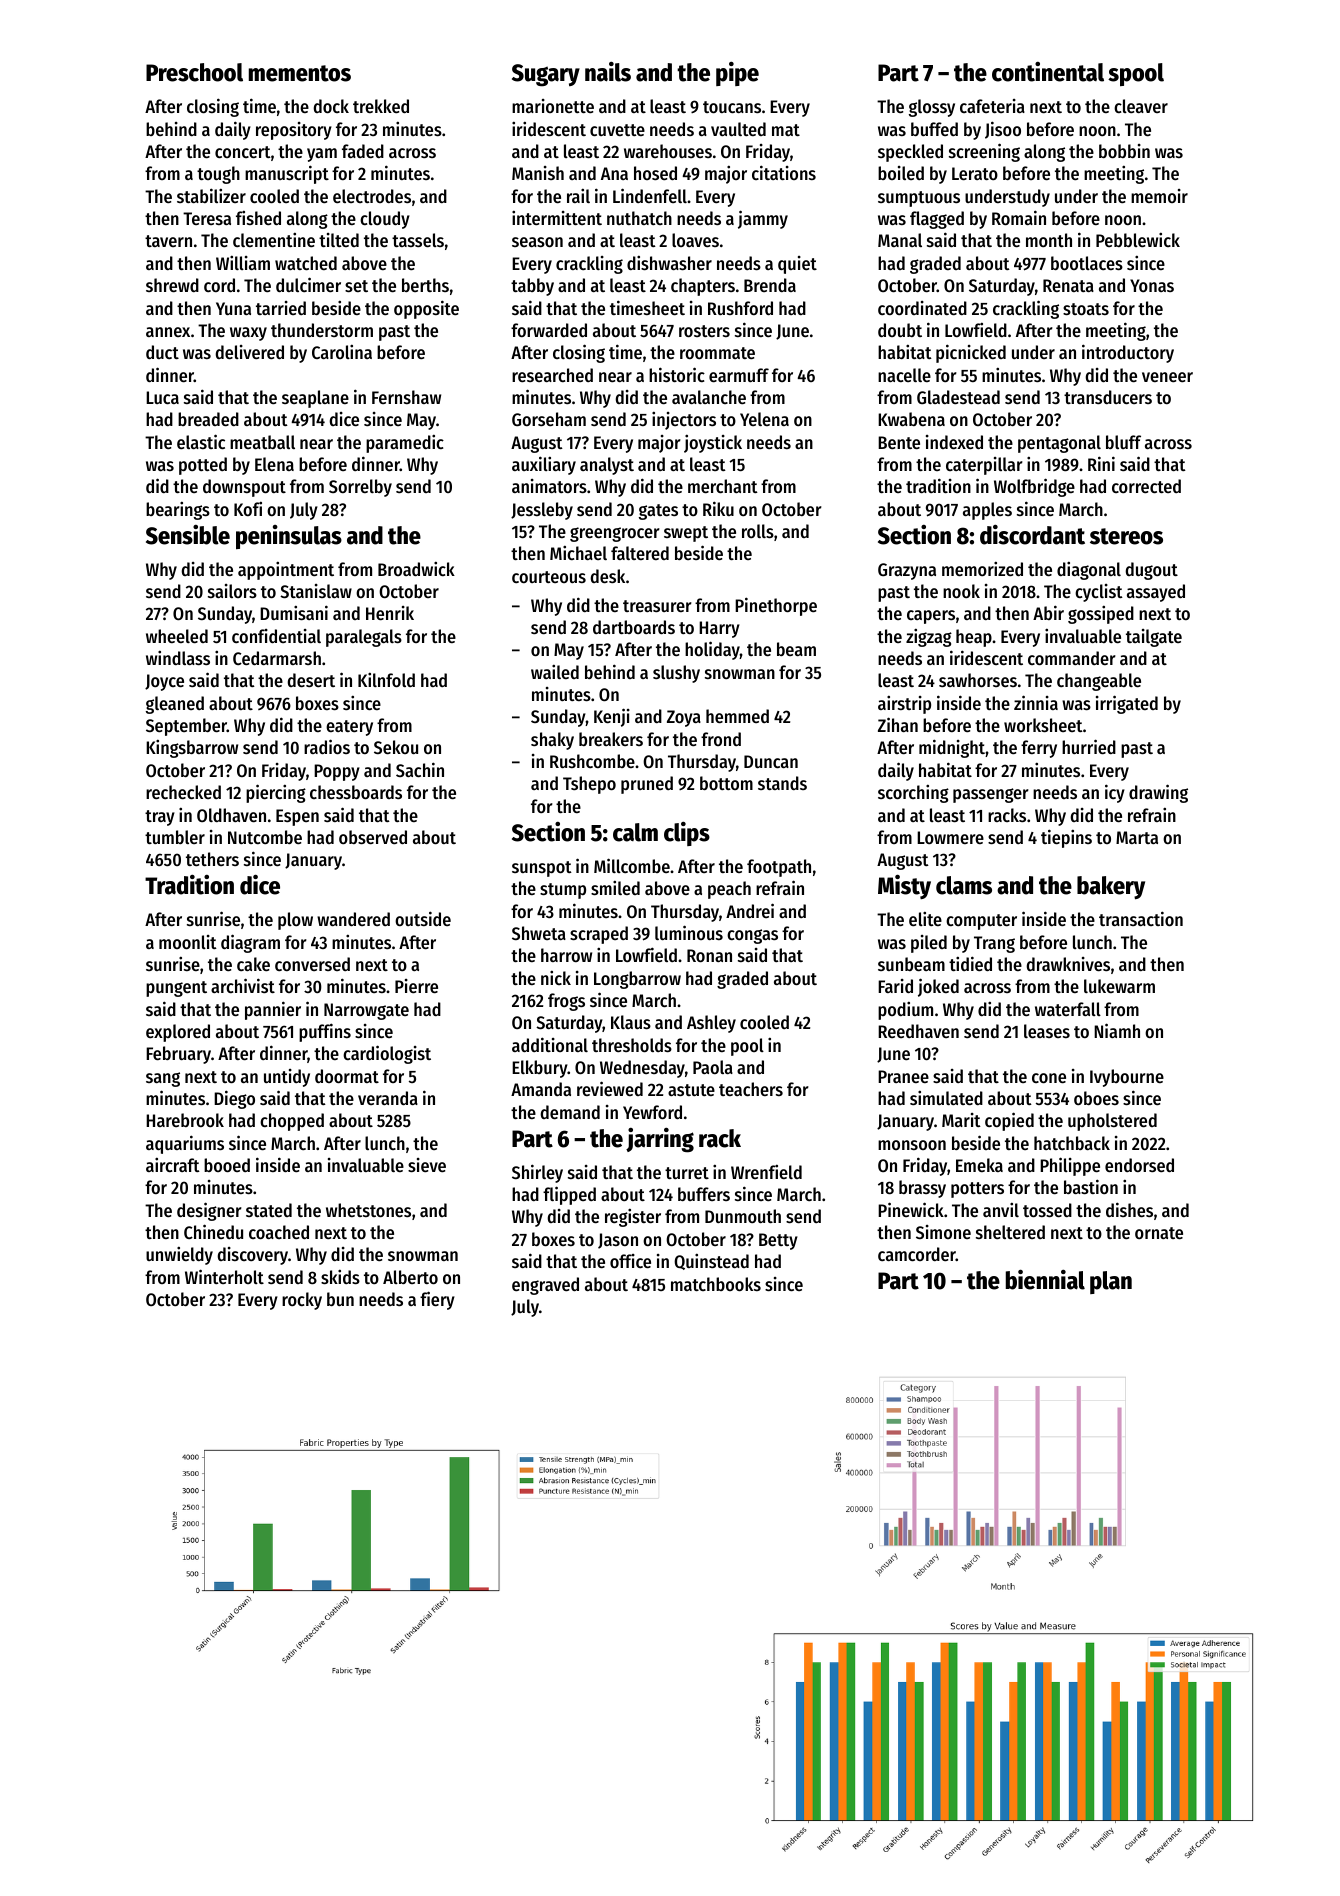 Image resolution: width=1340 pixels, height=1896 pixels. I want to click on pentagonal, so click(1059, 444).
